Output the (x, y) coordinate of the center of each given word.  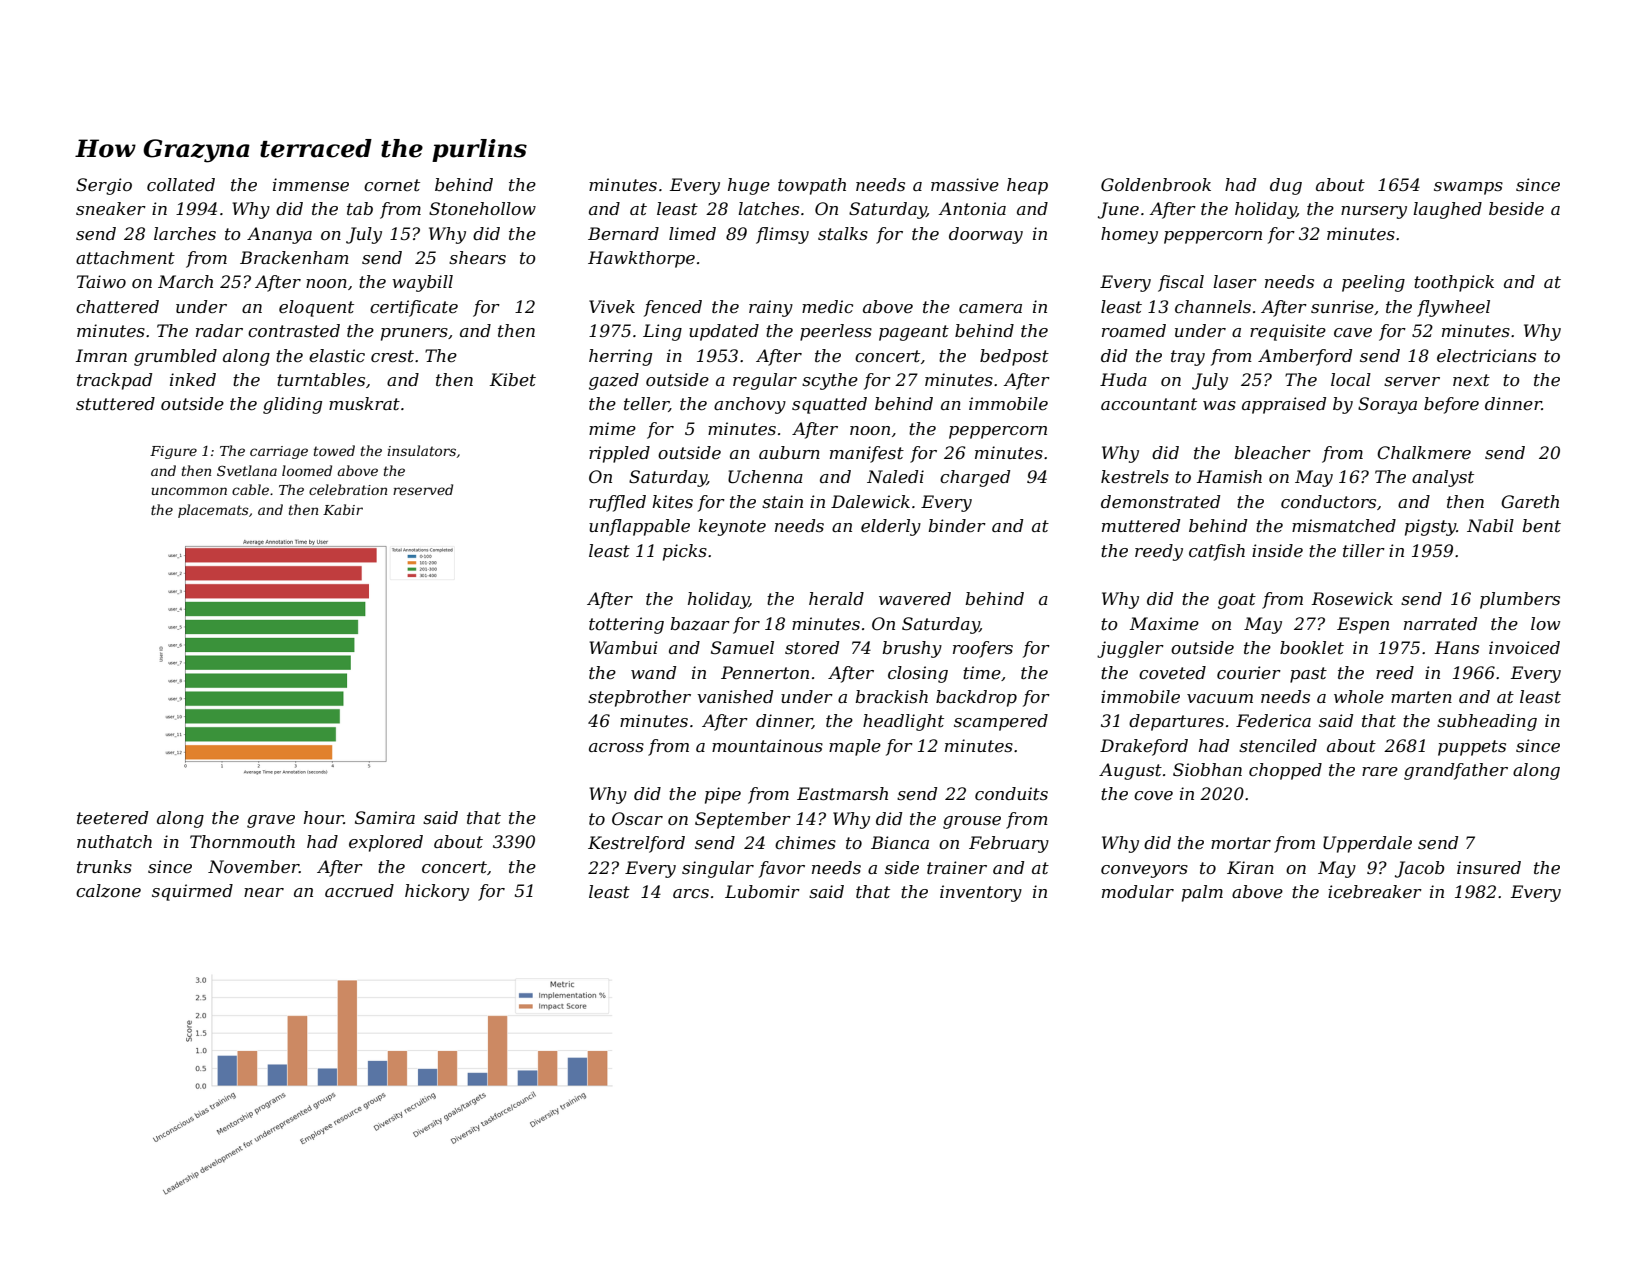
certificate (414, 308)
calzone (108, 891)
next (1471, 380)
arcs (691, 893)
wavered (915, 598)
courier (1249, 672)
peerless (836, 332)
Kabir (343, 509)
